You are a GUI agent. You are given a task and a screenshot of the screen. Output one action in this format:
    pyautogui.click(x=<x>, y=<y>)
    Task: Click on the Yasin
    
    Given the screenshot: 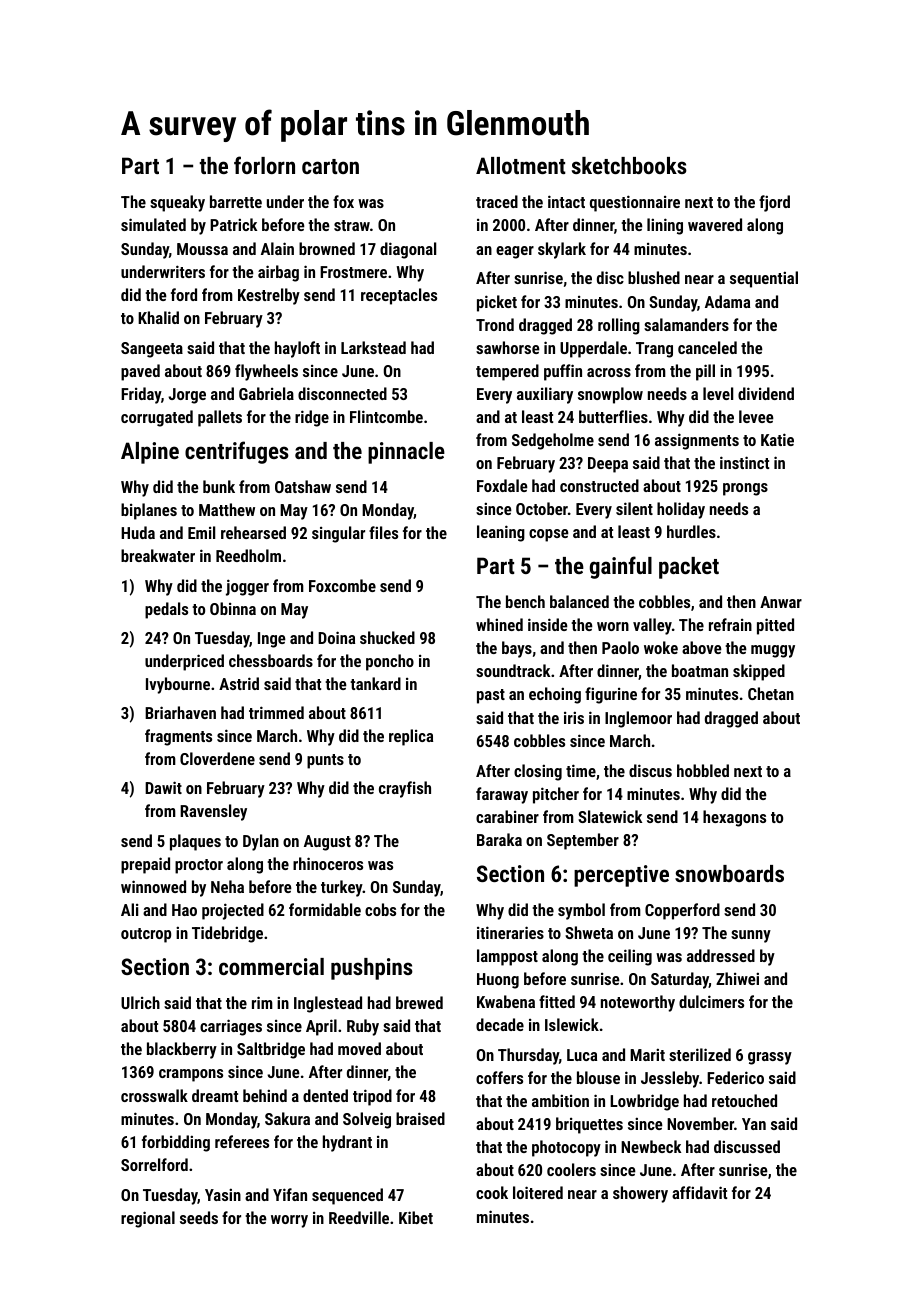 What is the action you would take?
    pyautogui.click(x=223, y=1194)
